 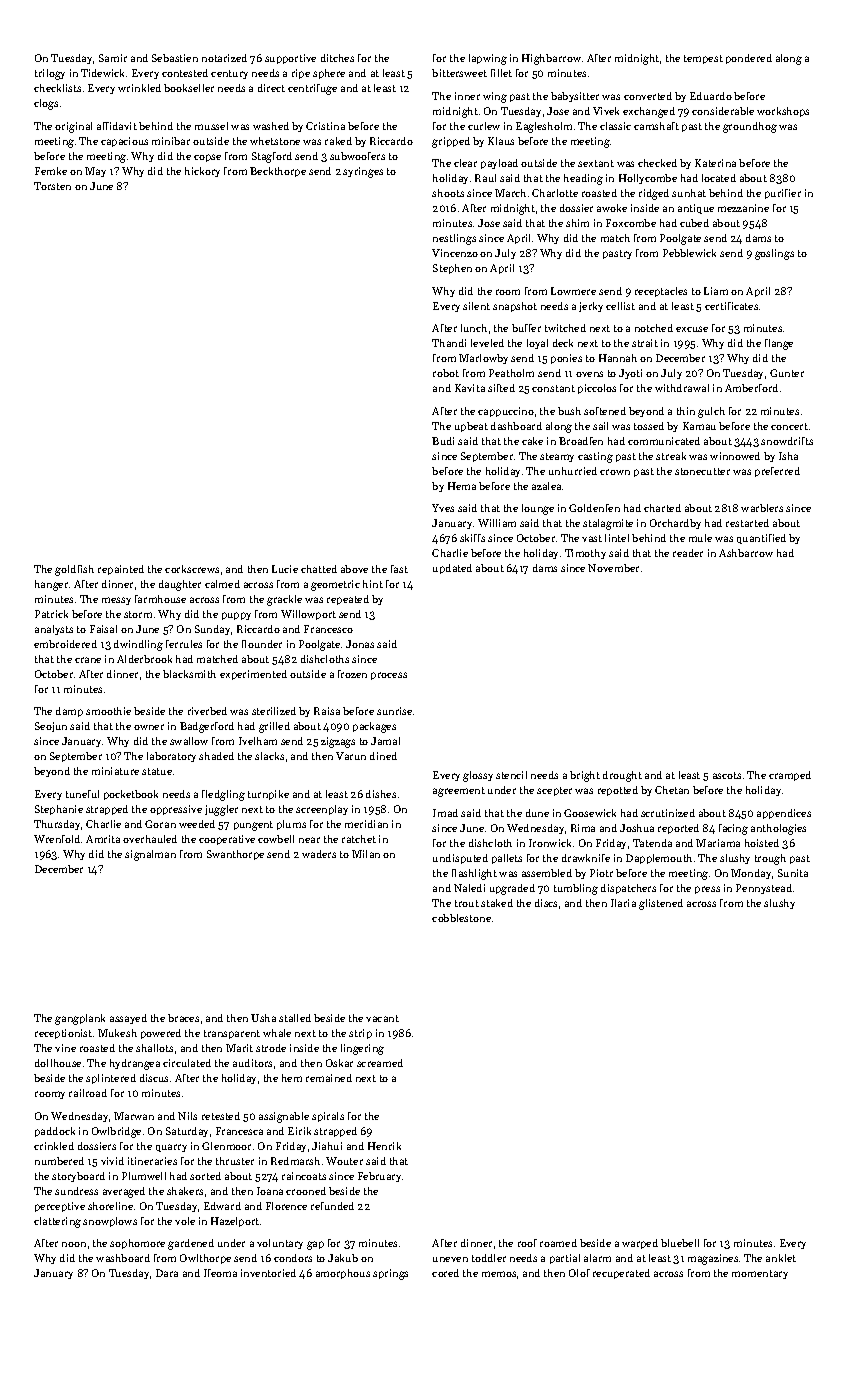 I want to click on snapshot, so click(x=515, y=307).
